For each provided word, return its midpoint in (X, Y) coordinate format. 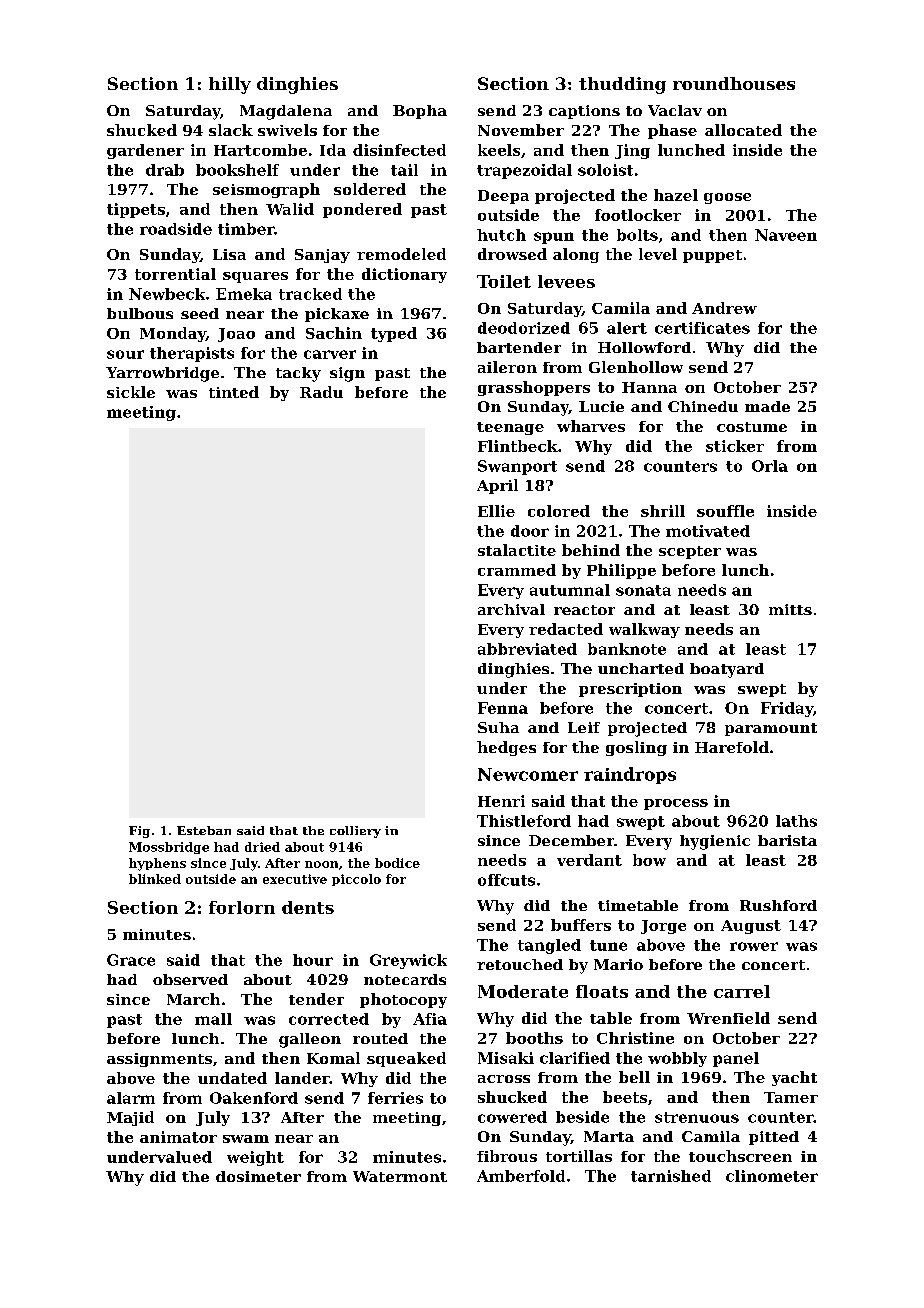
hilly (230, 85)
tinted (234, 392)
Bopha (420, 112)
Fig (139, 832)
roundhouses (734, 83)
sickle (131, 392)
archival (511, 609)
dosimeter (258, 1176)
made (767, 406)
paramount (771, 729)
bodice (397, 863)
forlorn (242, 907)
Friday (787, 709)
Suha (498, 727)
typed (394, 334)
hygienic (715, 842)
